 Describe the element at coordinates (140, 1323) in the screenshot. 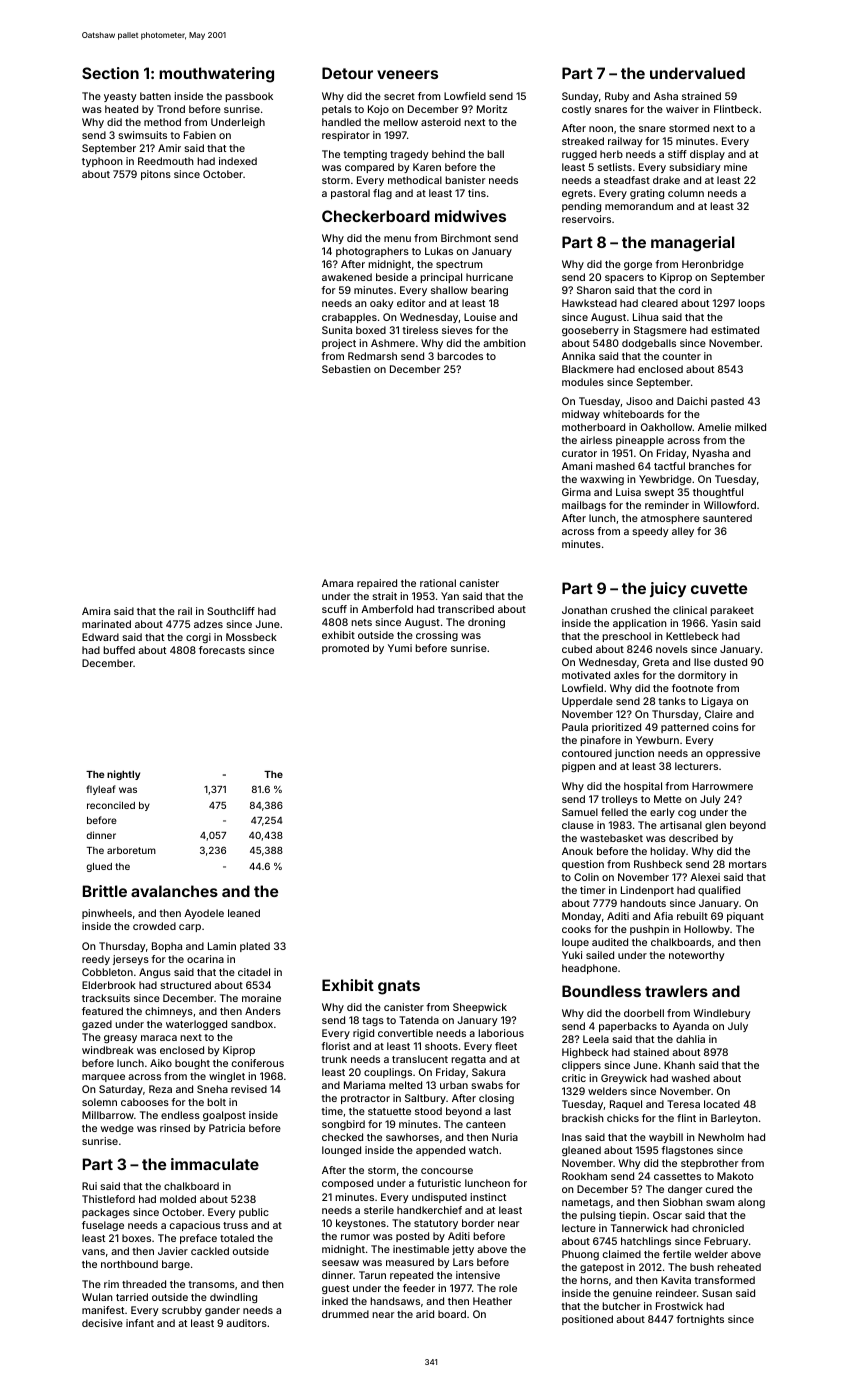

I see `infant` at that location.
